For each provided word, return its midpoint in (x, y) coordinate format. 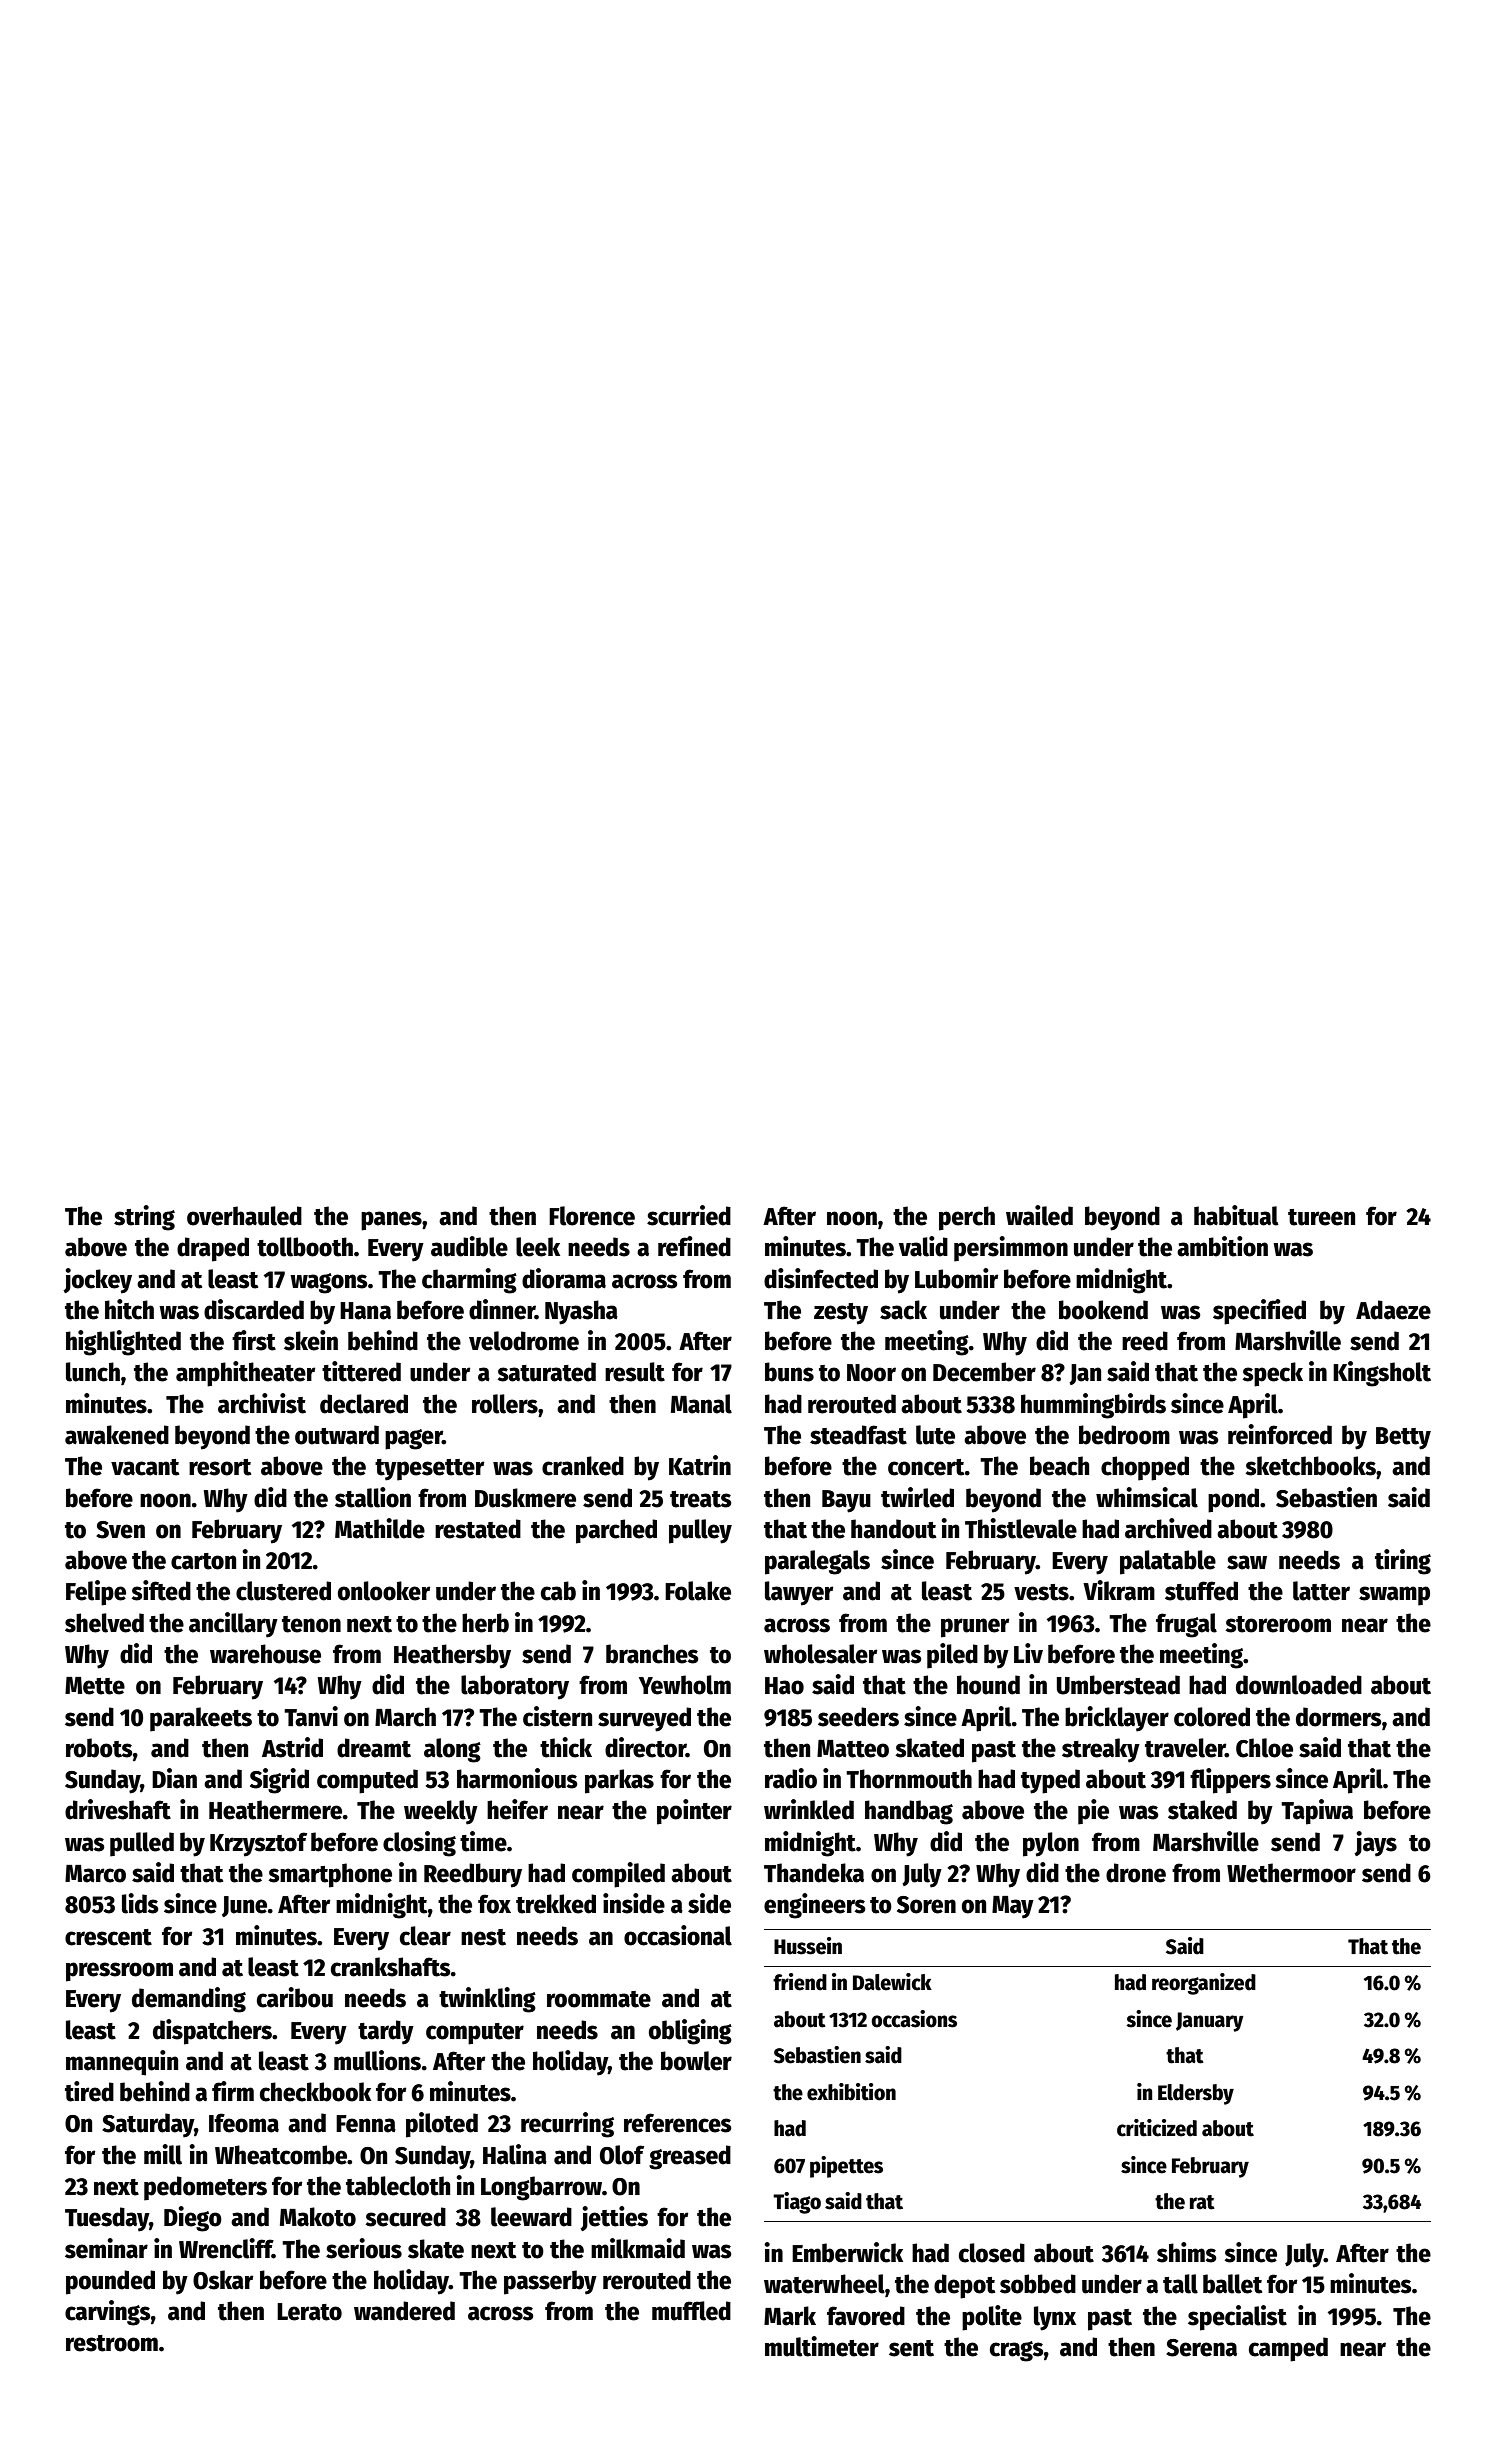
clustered (283, 1591)
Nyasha (581, 1312)
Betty (1403, 1438)
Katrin (700, 1465)
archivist (262, 1403)
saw (1247, 1562)
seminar (106, 2248)
